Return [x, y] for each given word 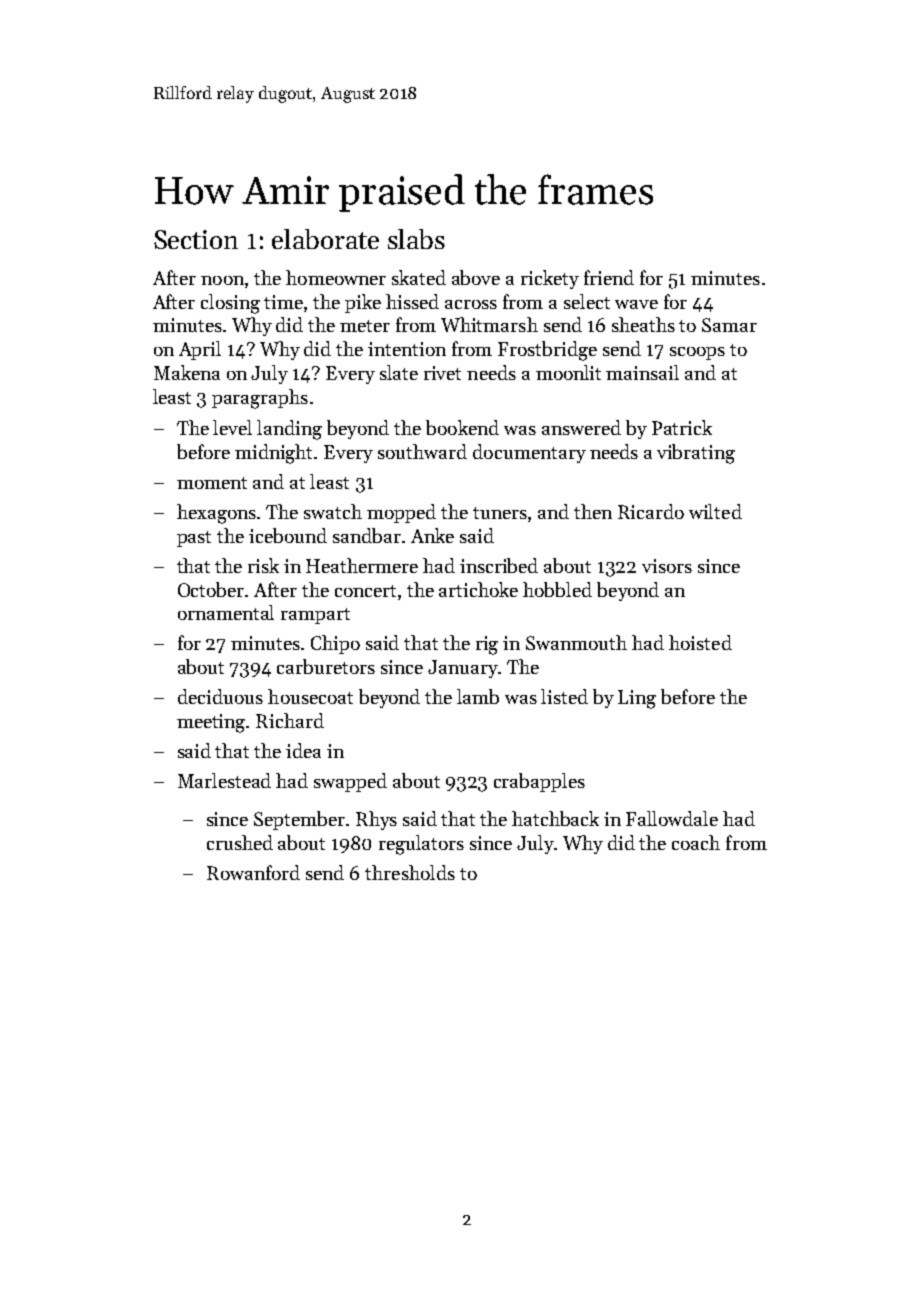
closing [230, 304]
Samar [729, 325]
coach [696, 842]
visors [667, 566]
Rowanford [253, 872]
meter [365, 326]
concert [365, 591]
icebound [288, 535]
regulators [421, 845]
